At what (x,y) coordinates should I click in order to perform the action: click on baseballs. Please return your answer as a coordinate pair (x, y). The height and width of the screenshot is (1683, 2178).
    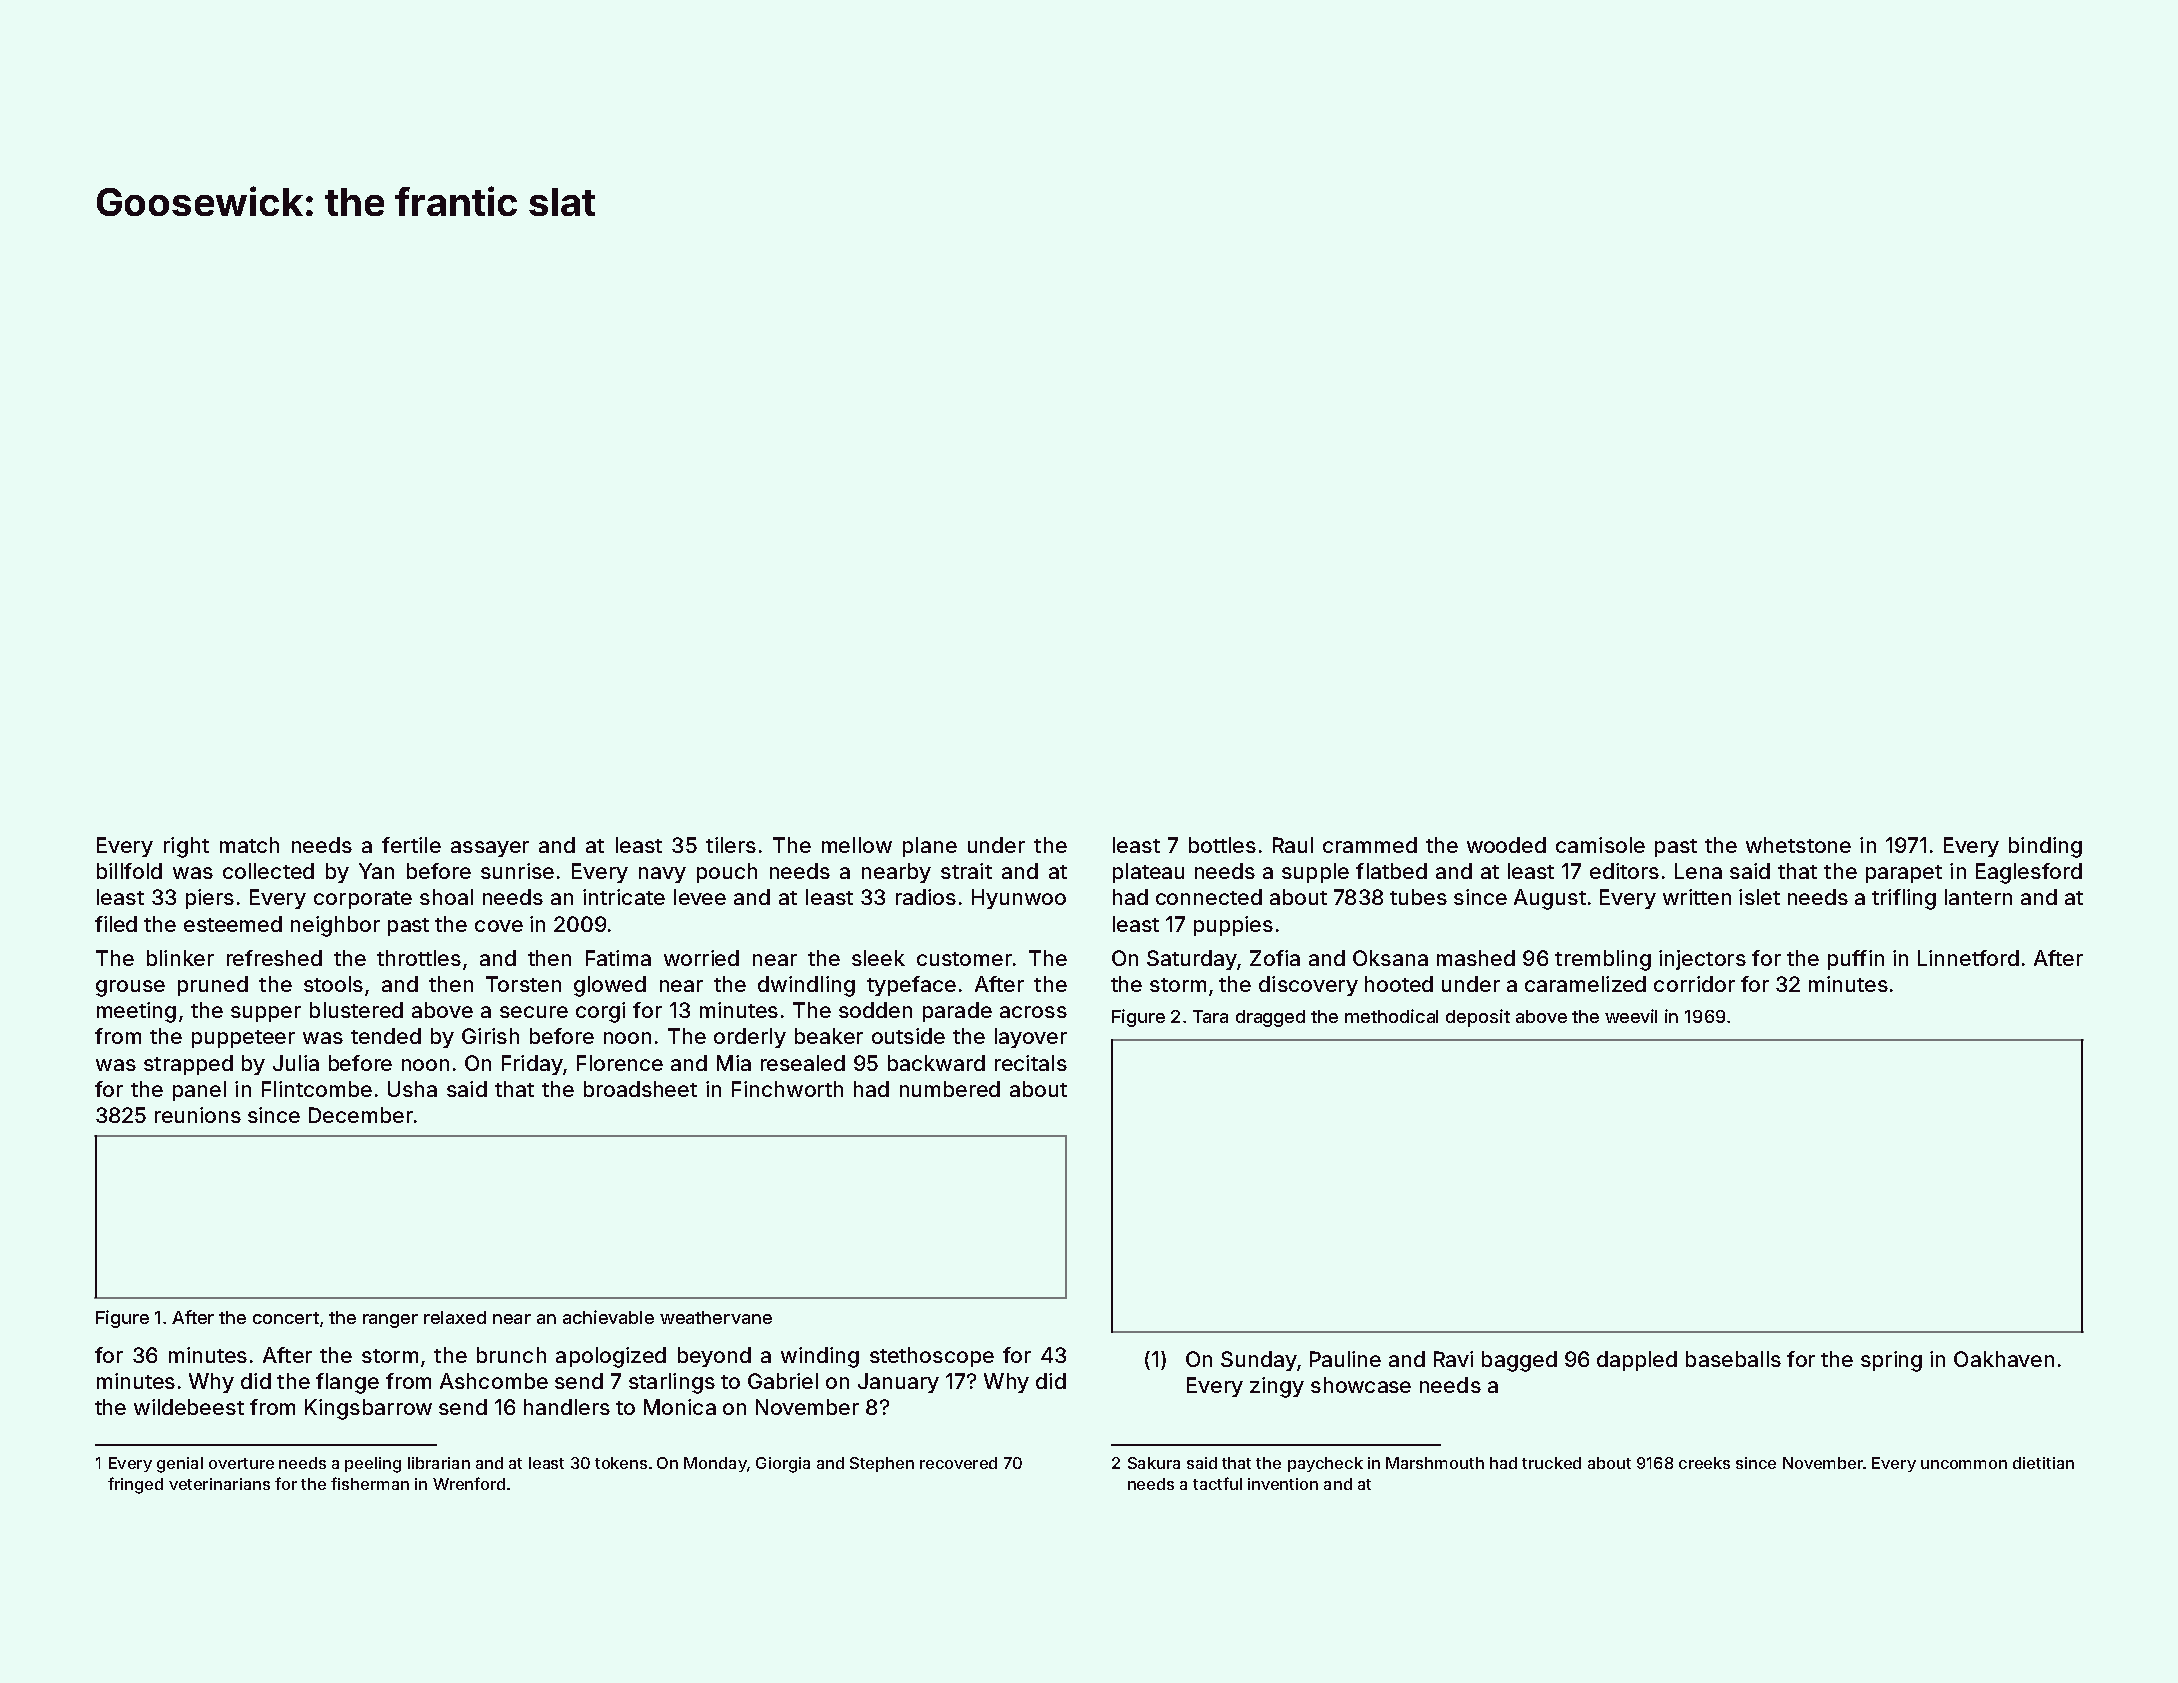
    Looking at the image, I should click on (1733, 1359).
